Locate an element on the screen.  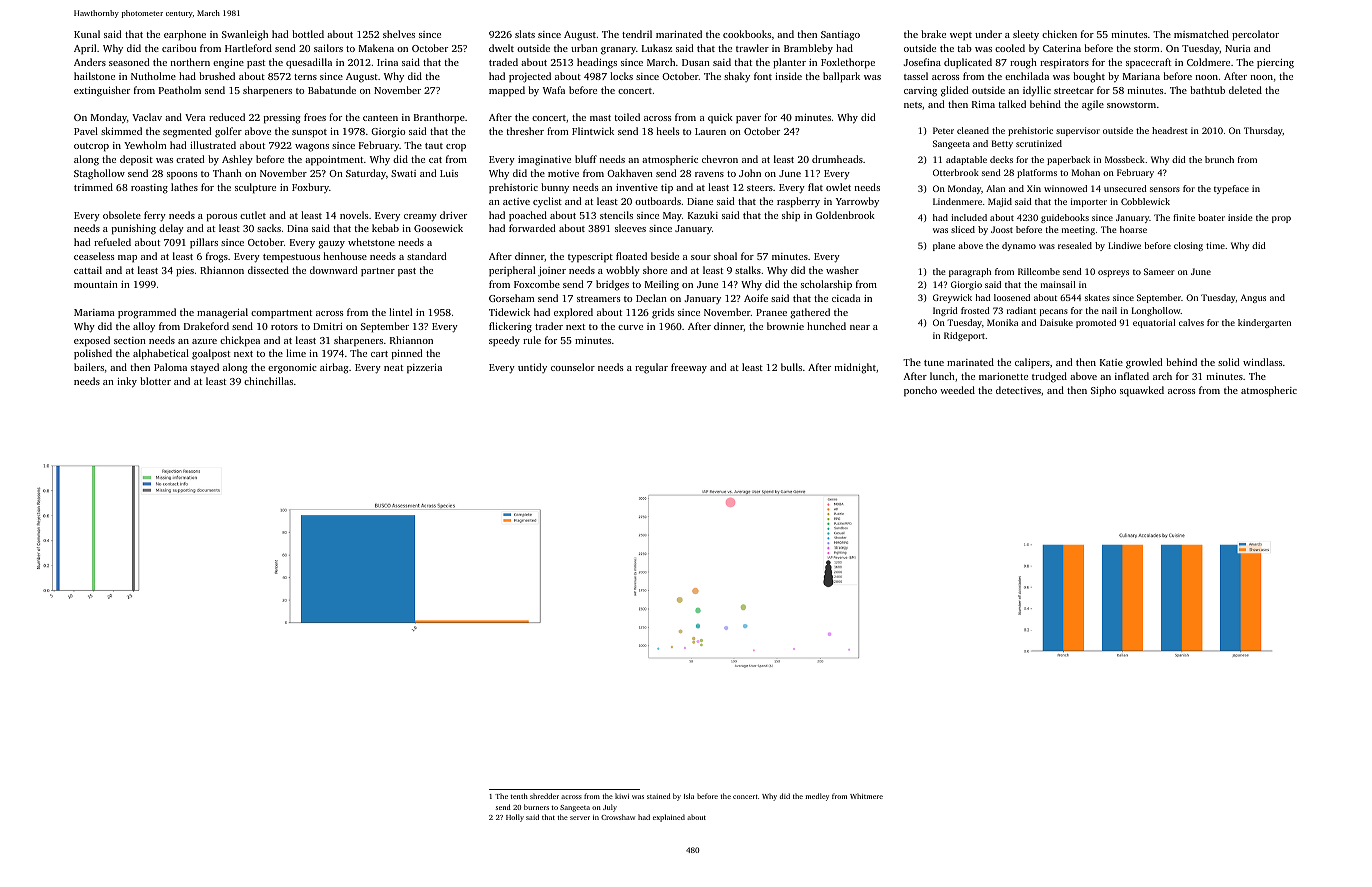
percolator is located at coordinates (1255, 35).
